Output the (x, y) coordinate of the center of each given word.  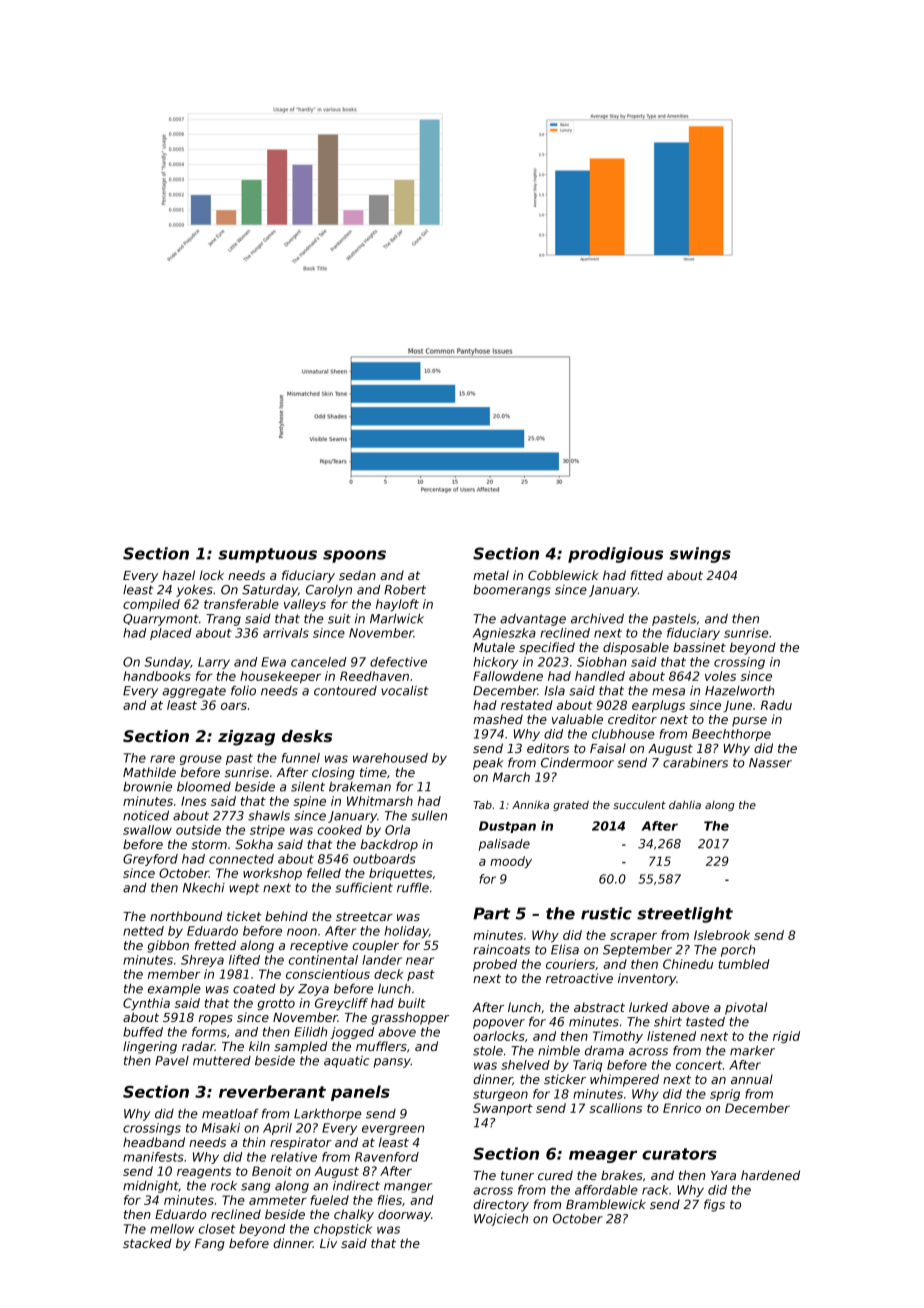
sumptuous (267, 555)
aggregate (194, 692)
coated (254, 989)
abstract (599, 1007)
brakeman (360, 786)
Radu (776, 705)
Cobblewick (563, 575)
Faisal (608, 748)
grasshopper (410, 1018)
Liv (328, 1243)
